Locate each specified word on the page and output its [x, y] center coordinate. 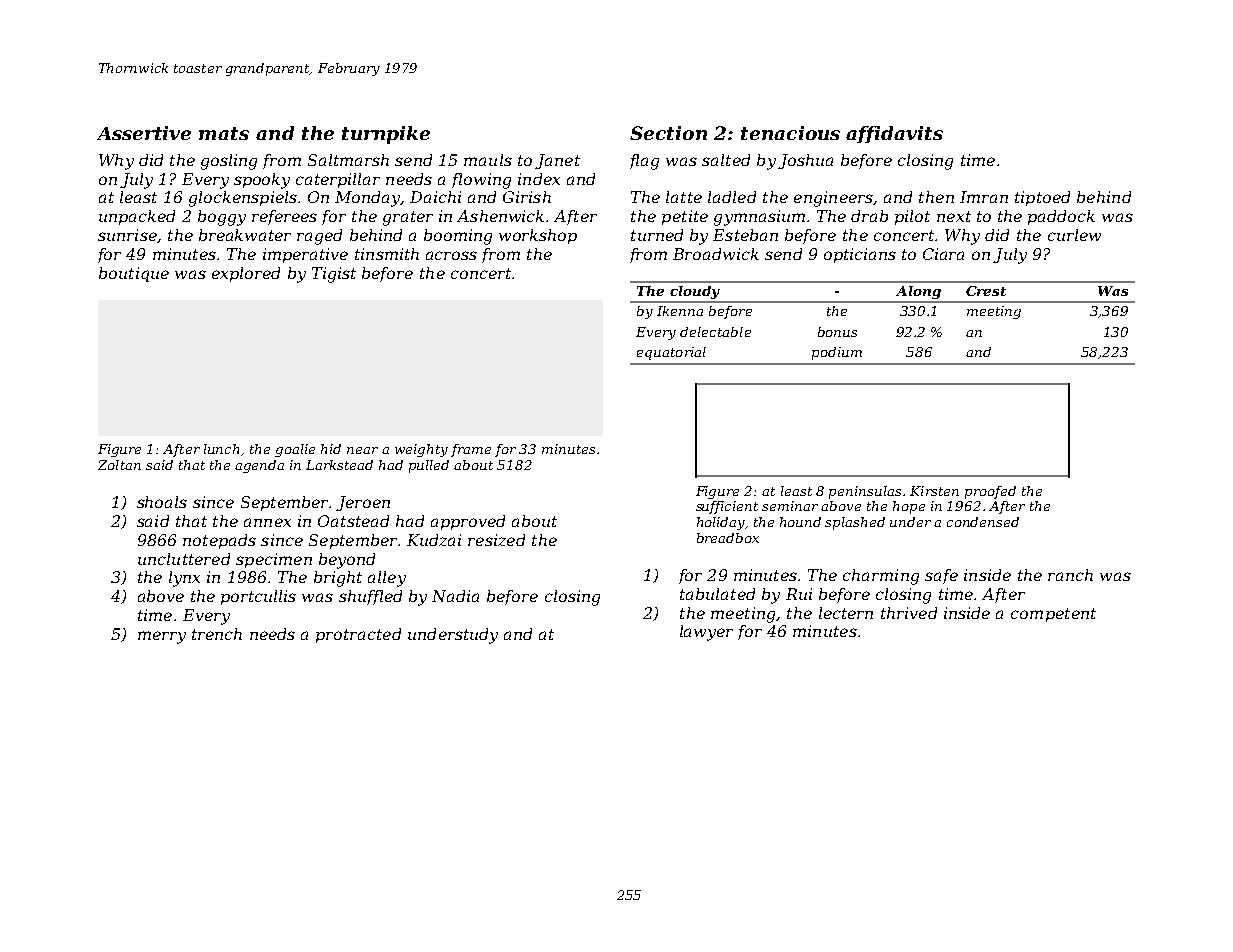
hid [331, 449]
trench [217, 634]
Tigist [334, 275]
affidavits [894, 134]
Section [668, 133]
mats [224, 133]
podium [837, 353]
